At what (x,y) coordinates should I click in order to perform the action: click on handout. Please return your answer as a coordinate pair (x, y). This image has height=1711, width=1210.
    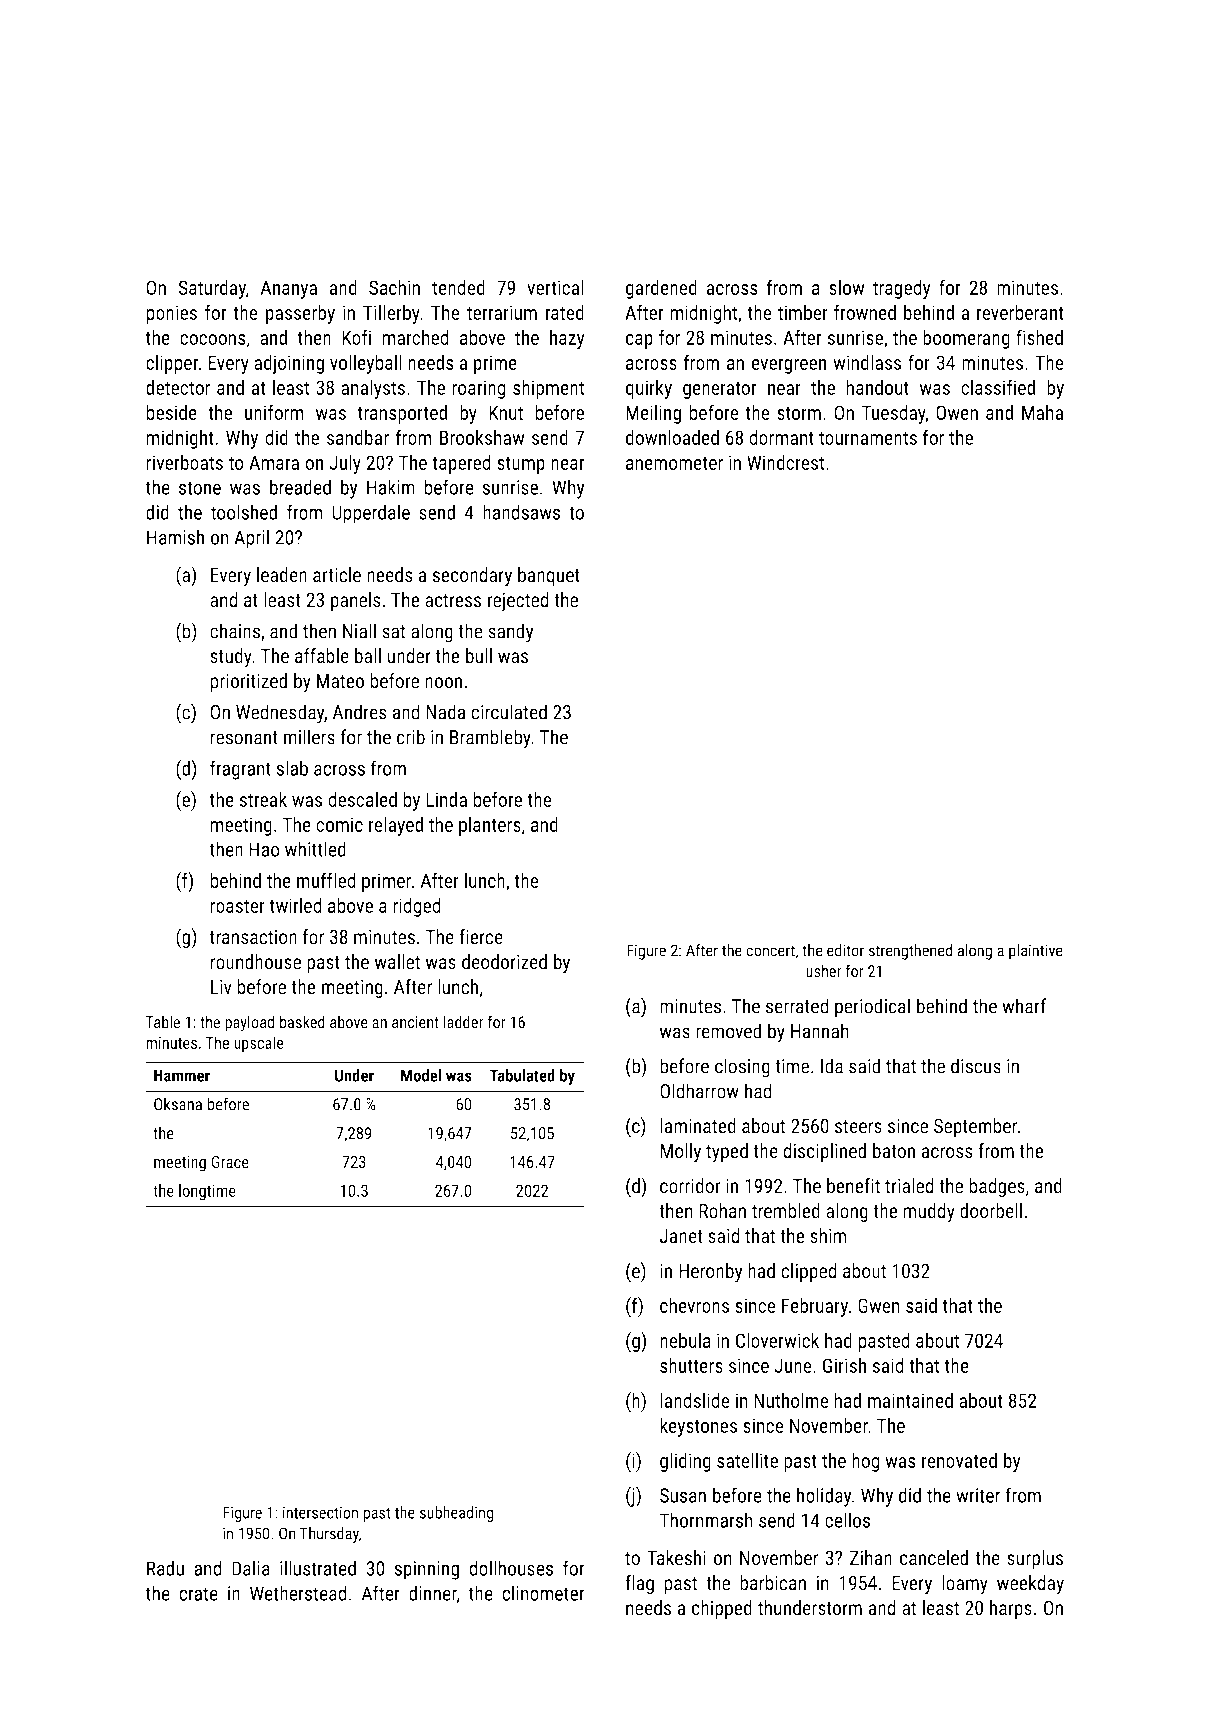
    Looking at the image, I should click on (877, 387).
